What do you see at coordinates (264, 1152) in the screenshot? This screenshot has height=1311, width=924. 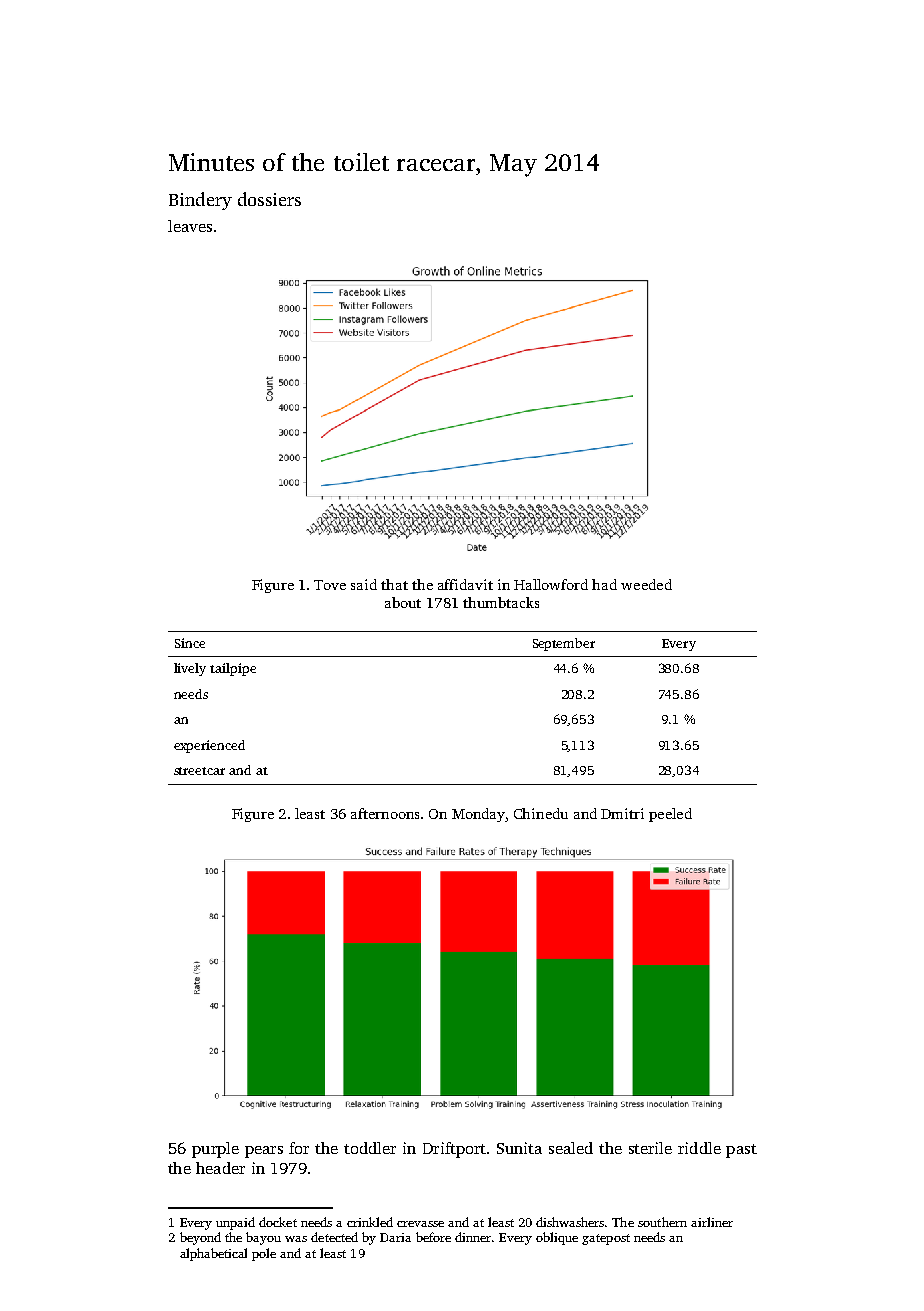 I see `pears` at bounding box center [264, 1152].
